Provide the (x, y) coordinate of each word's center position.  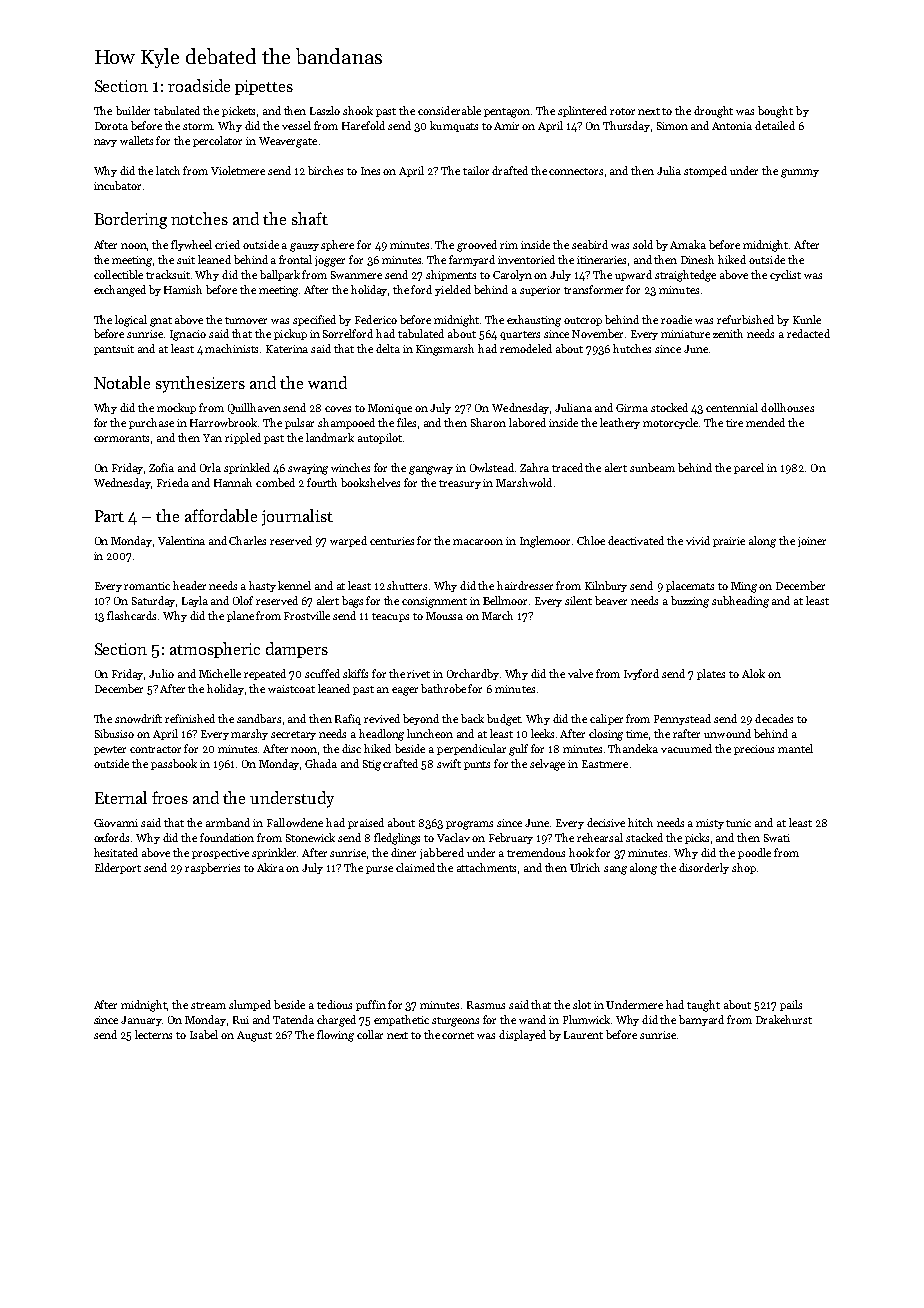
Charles (247, 540)
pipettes (264, 87)
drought (713, 112)
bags (352, 602)
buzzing (690, 602)
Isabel (204, 1034)
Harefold (363, 125)
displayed (522, 1035)
